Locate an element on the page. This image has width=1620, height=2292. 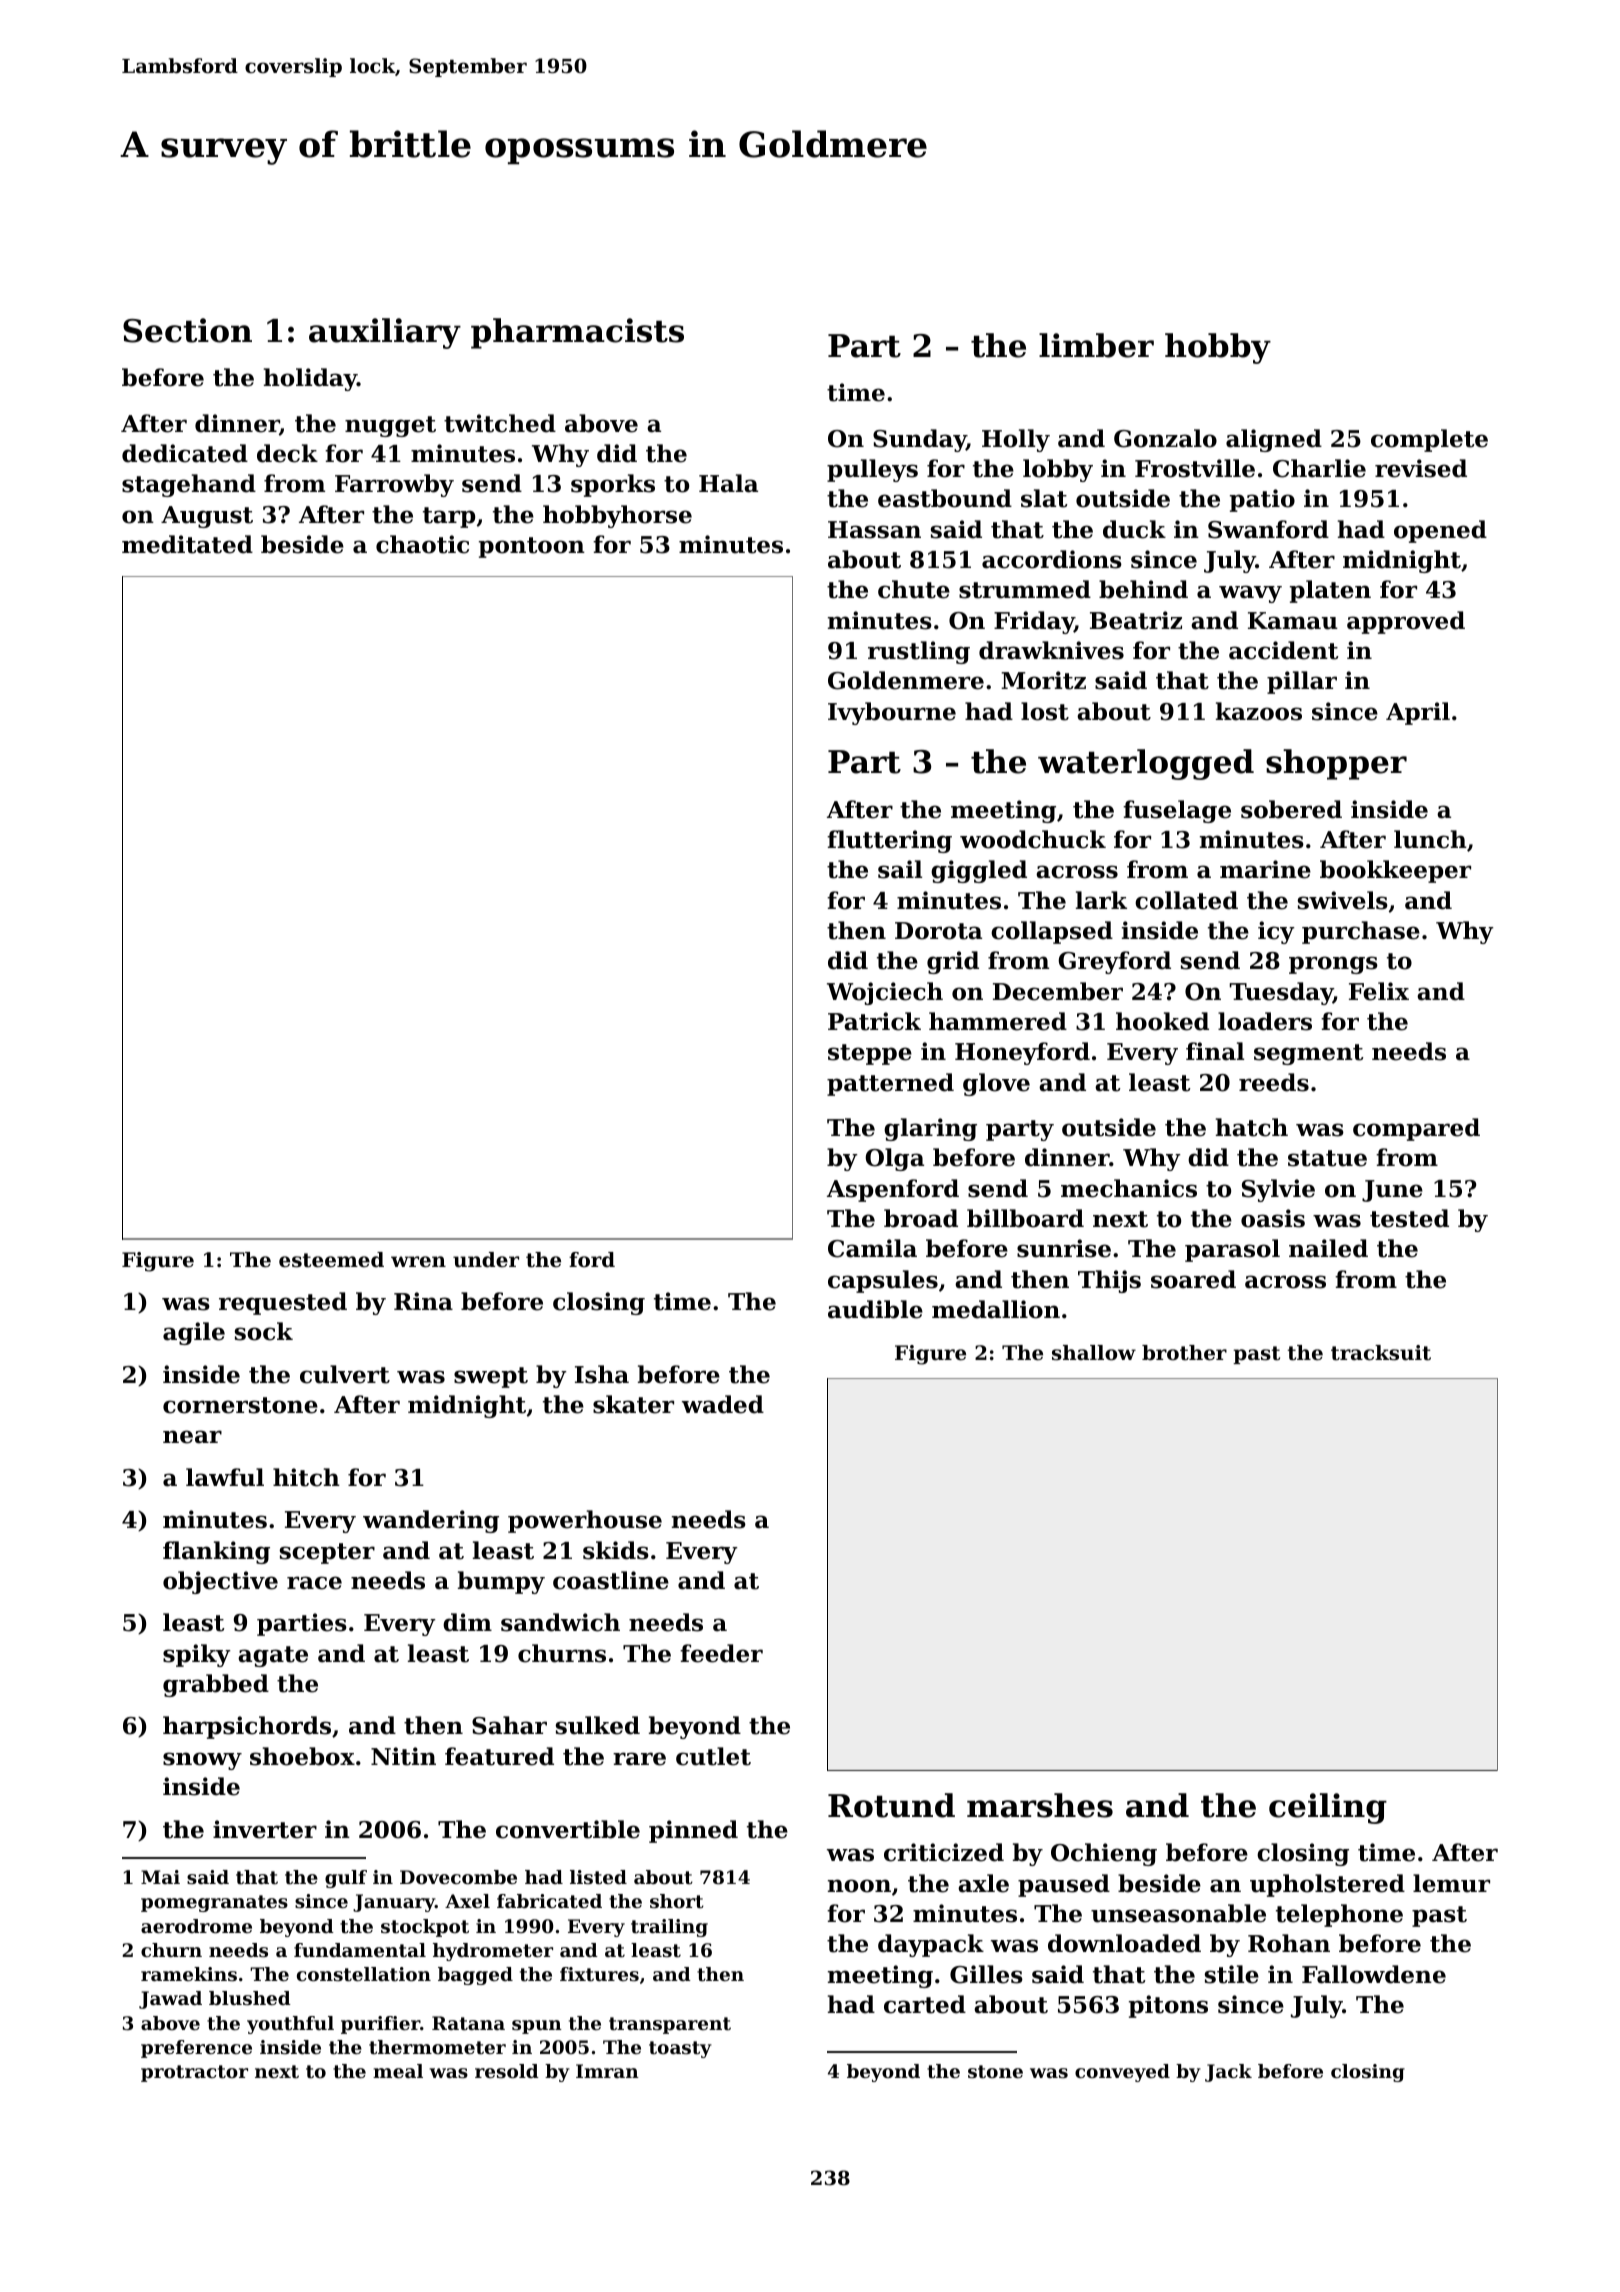
meal is located at coordinates (398, 2071).
